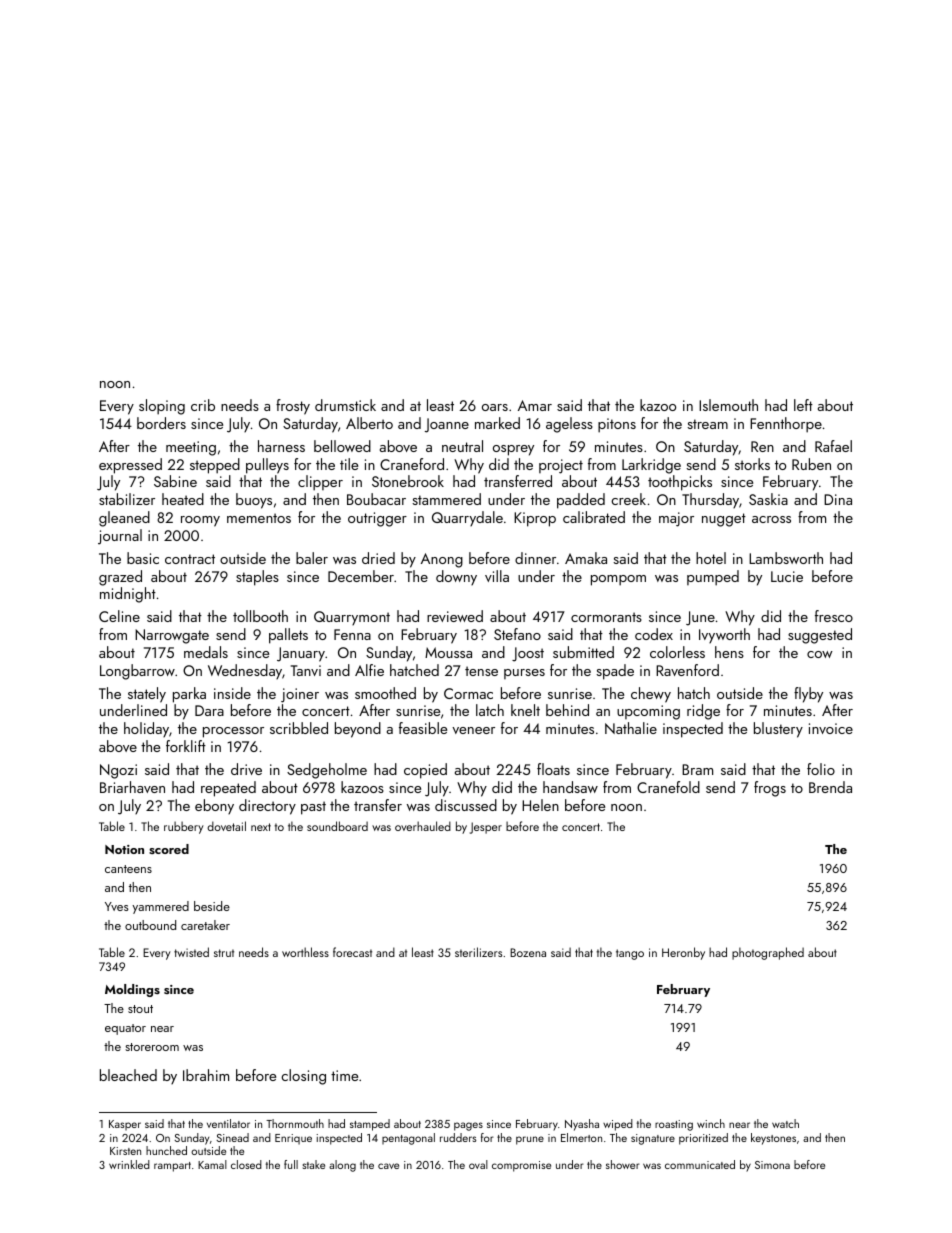 This screenshot has width=952, height=1233. I want to click on osprey, so click(513, 450).
